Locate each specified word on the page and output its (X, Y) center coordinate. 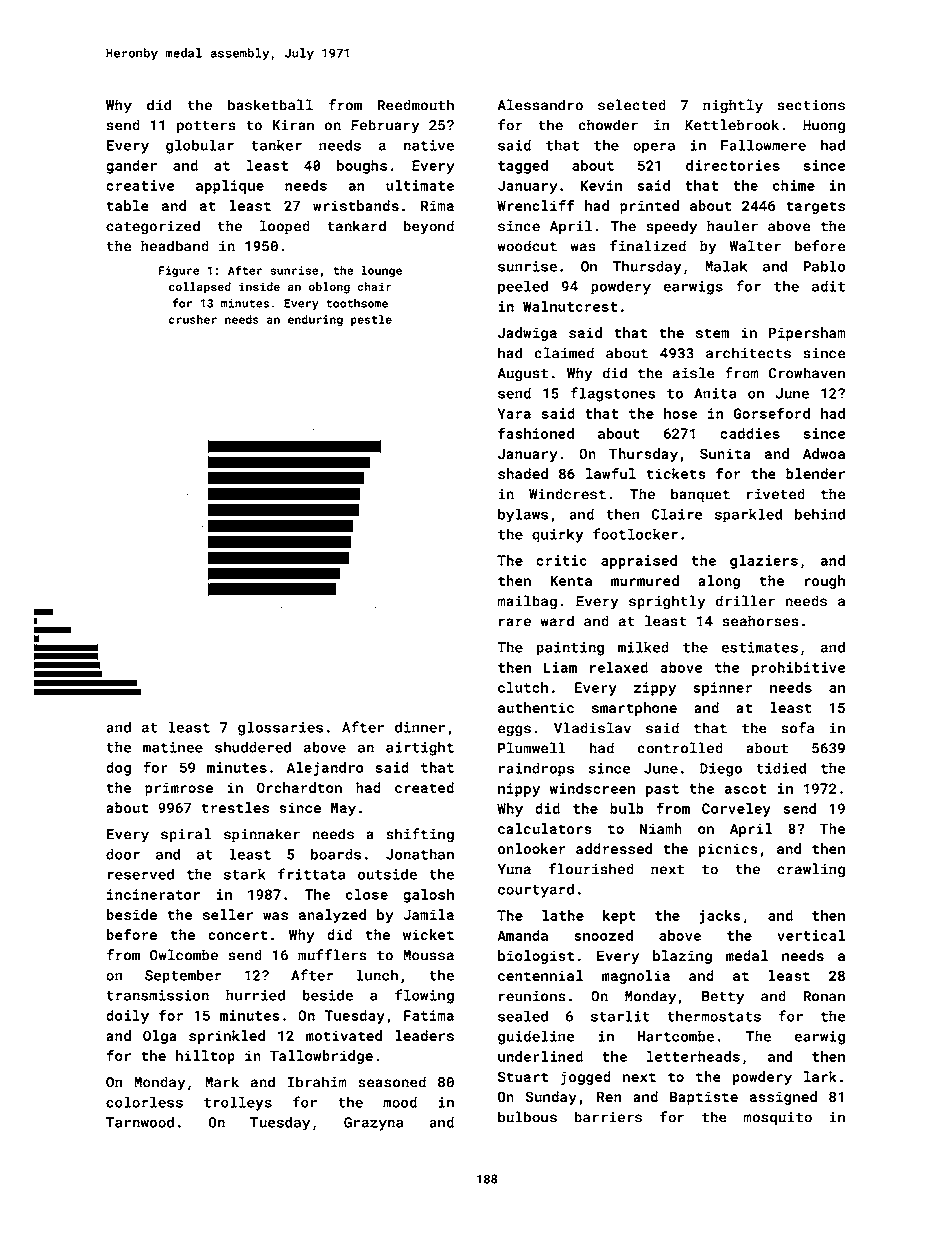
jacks (720, 917)
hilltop (205, 1057)
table (128, 205)
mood (400, 1102)
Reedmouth (415, 105)
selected (632, 105)
